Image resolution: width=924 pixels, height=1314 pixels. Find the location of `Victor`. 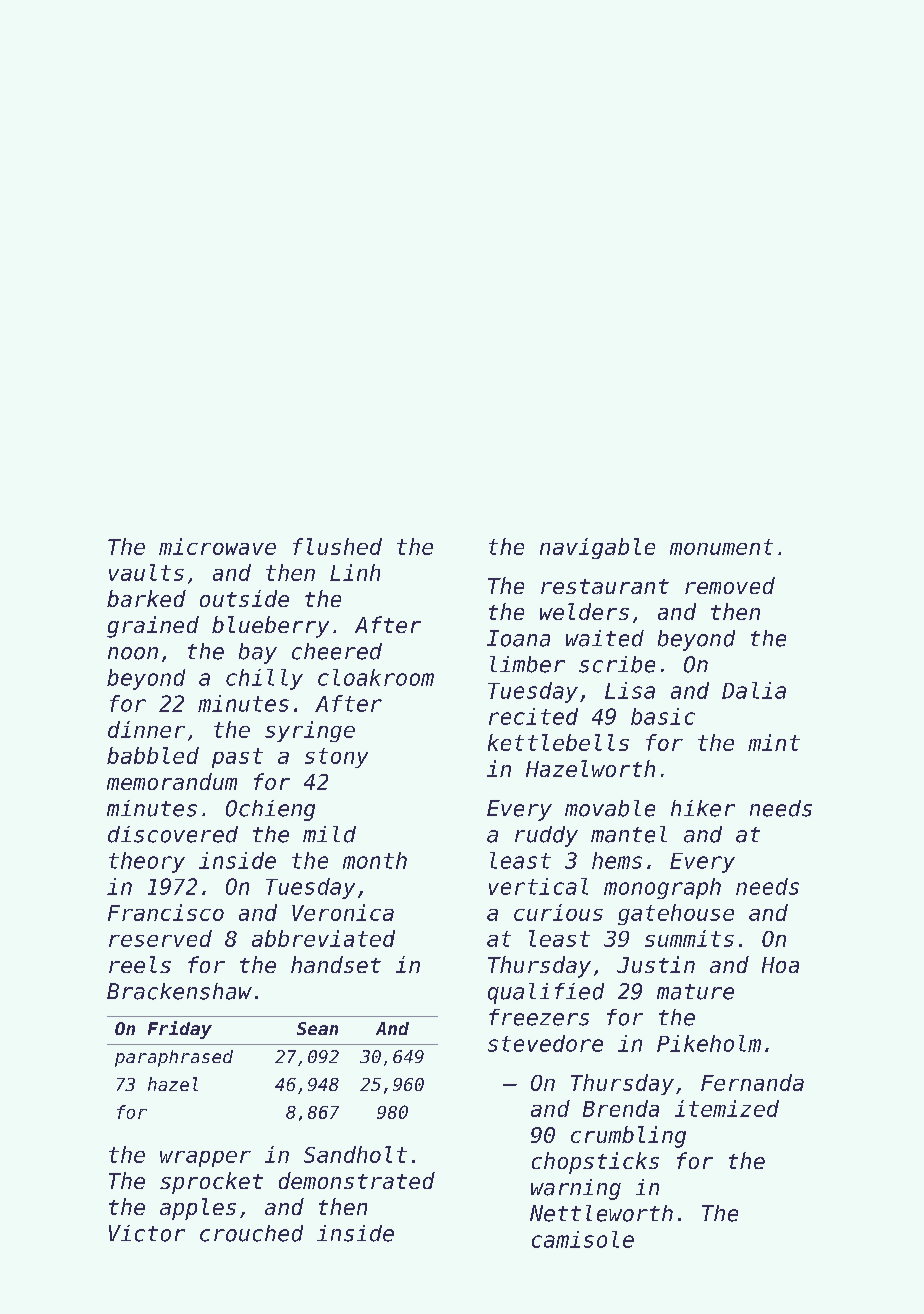

Victor is located at coordinates (147, 1233).
